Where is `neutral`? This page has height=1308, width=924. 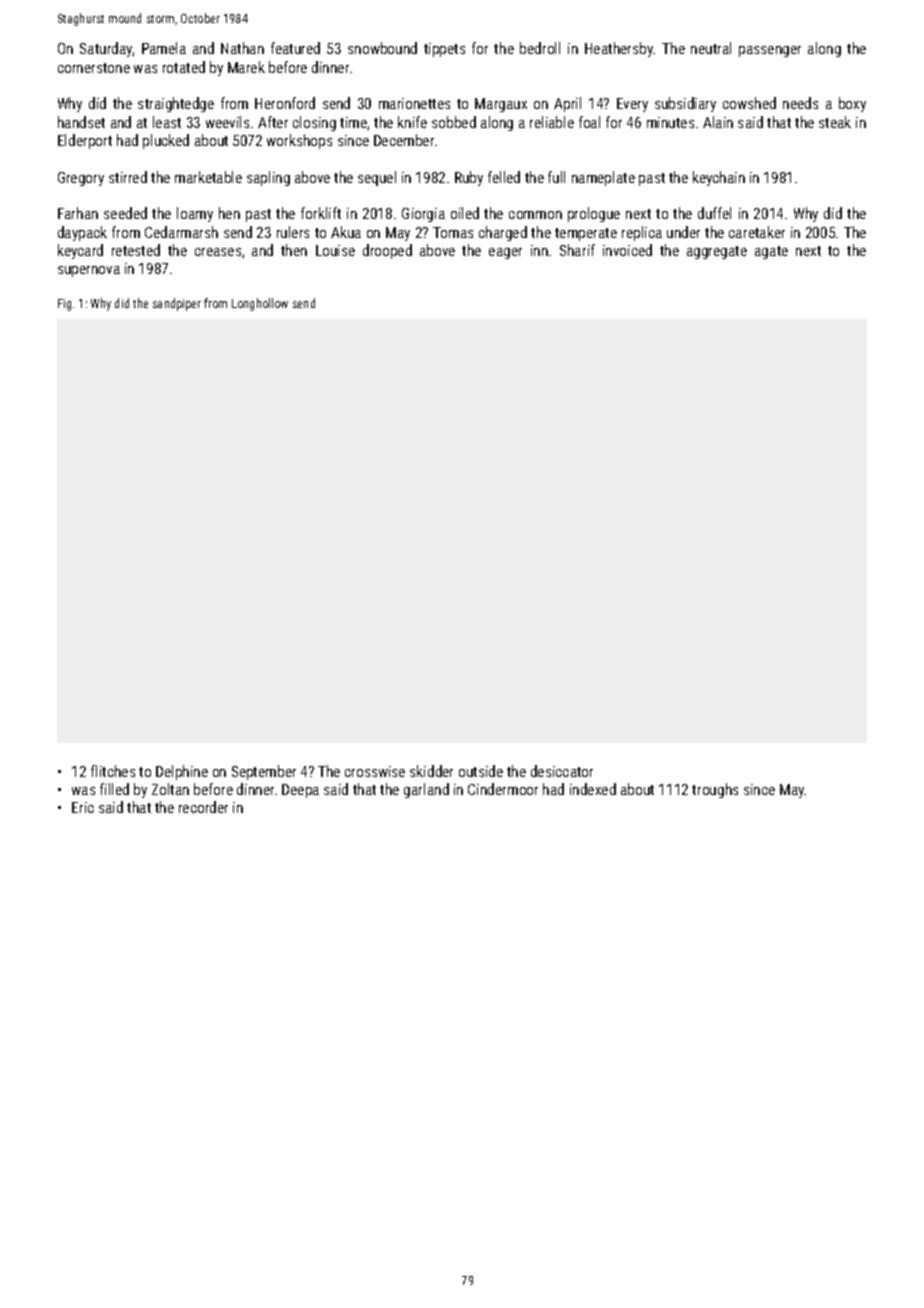
neutral is located at coordinates (711, 48).
